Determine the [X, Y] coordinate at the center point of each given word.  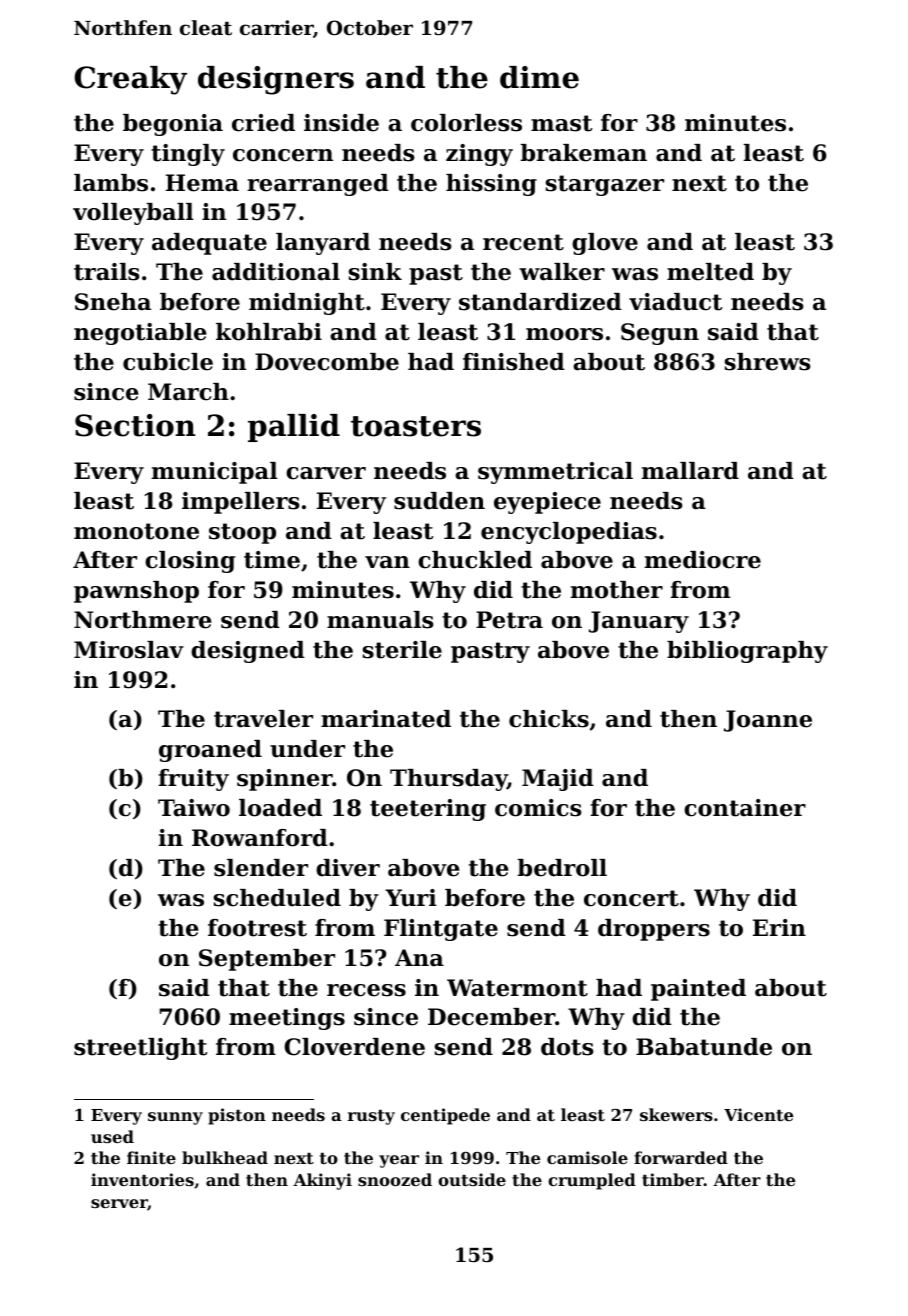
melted [710, 272]
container [745, 808]
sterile [402, 650]
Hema [202, 183]
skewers [676, 1114]
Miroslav [129, 650]
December [491, 1017]
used [112, 1136]
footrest [257, 928]
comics [538, 808]
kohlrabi [269, 332]
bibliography [747, 652]
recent [523, 242]
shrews [767, 362]
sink [375, 272]
